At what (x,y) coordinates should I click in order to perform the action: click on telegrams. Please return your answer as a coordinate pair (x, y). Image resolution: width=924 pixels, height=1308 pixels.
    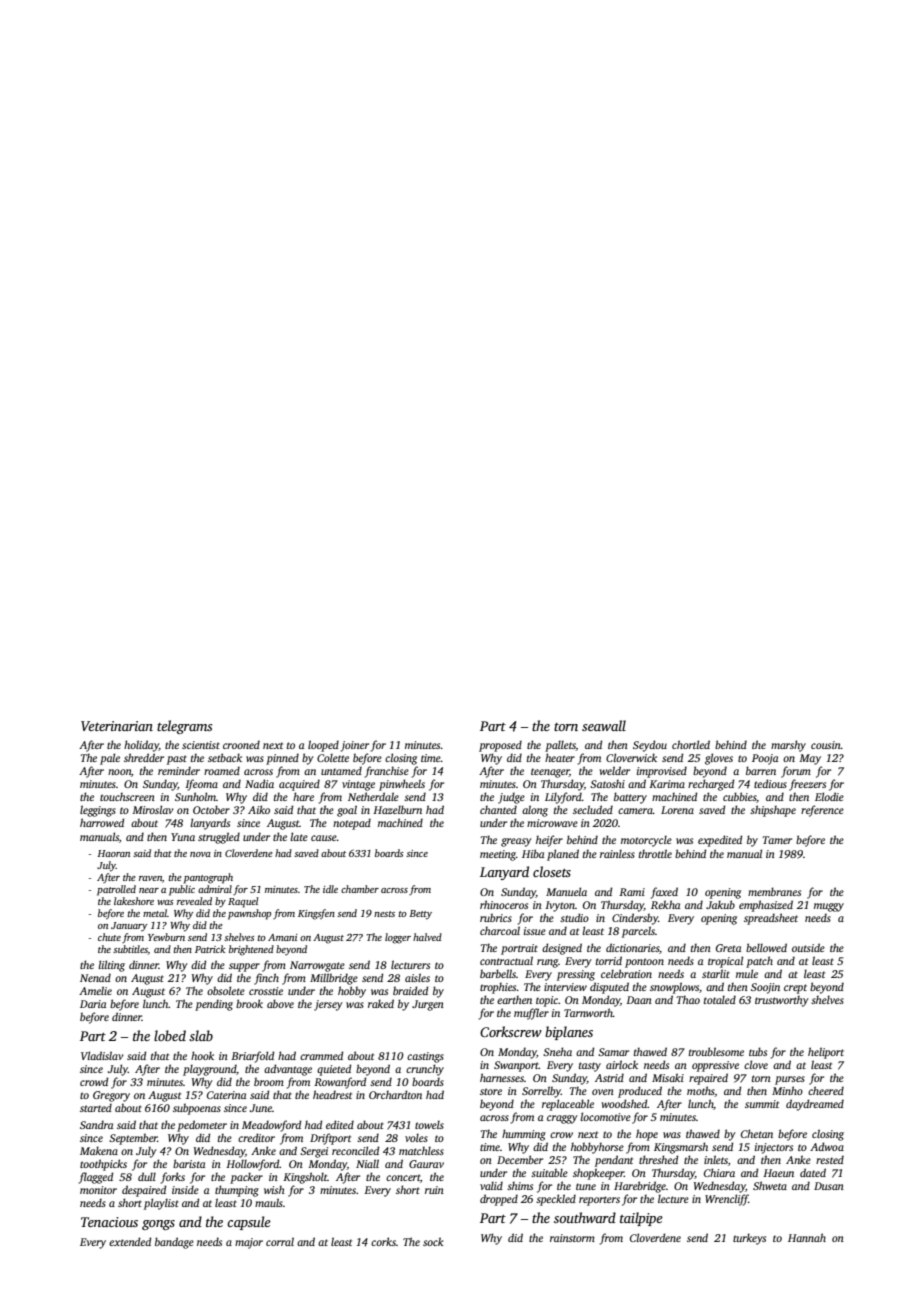
    Looking at the image, I should click on (184, 727).
